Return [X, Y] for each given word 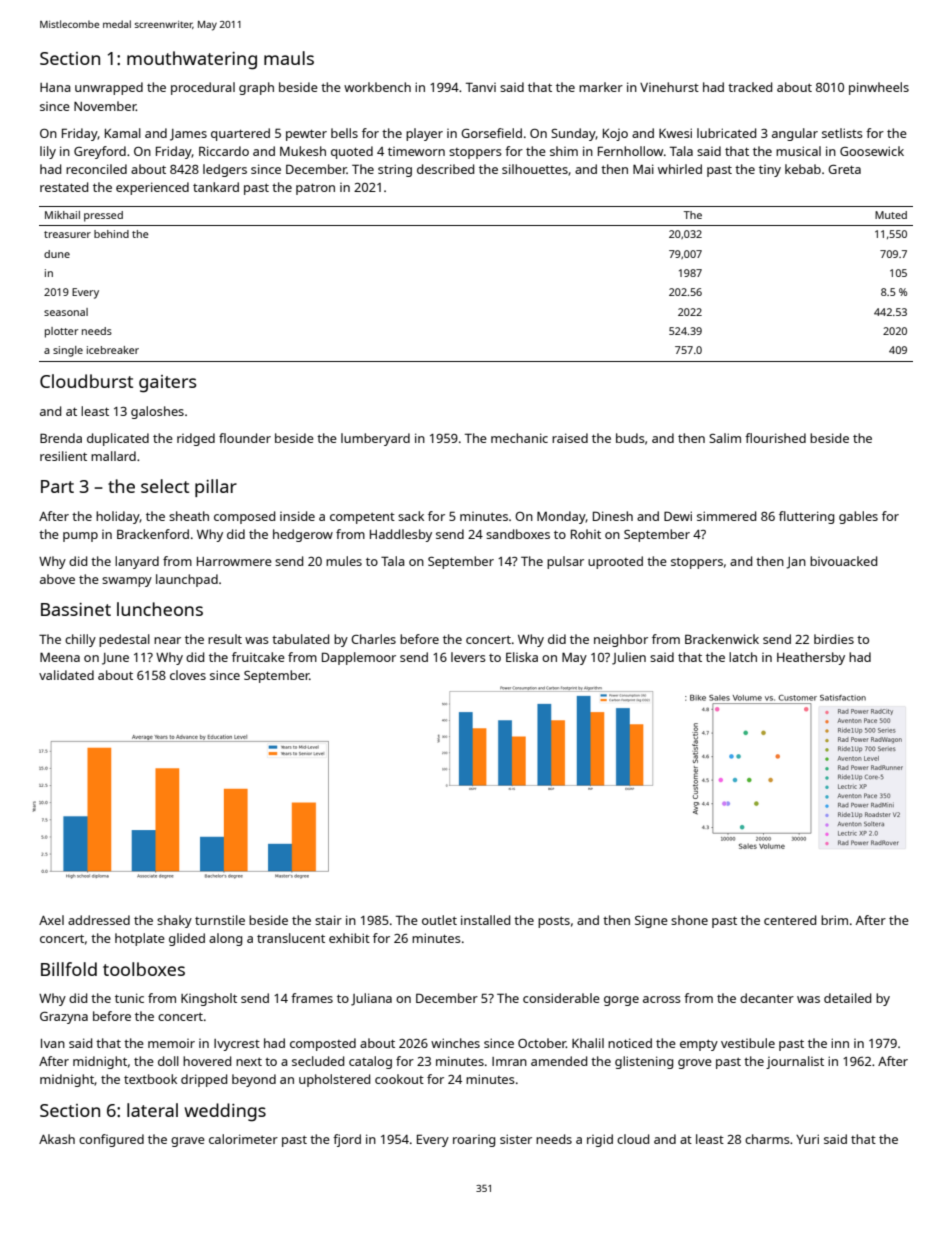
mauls [289, 58]
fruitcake [258, 657]
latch [743, 657]
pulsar [565, 562]
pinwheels [879, 88]
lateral [152, 1110]
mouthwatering [192, 60]
